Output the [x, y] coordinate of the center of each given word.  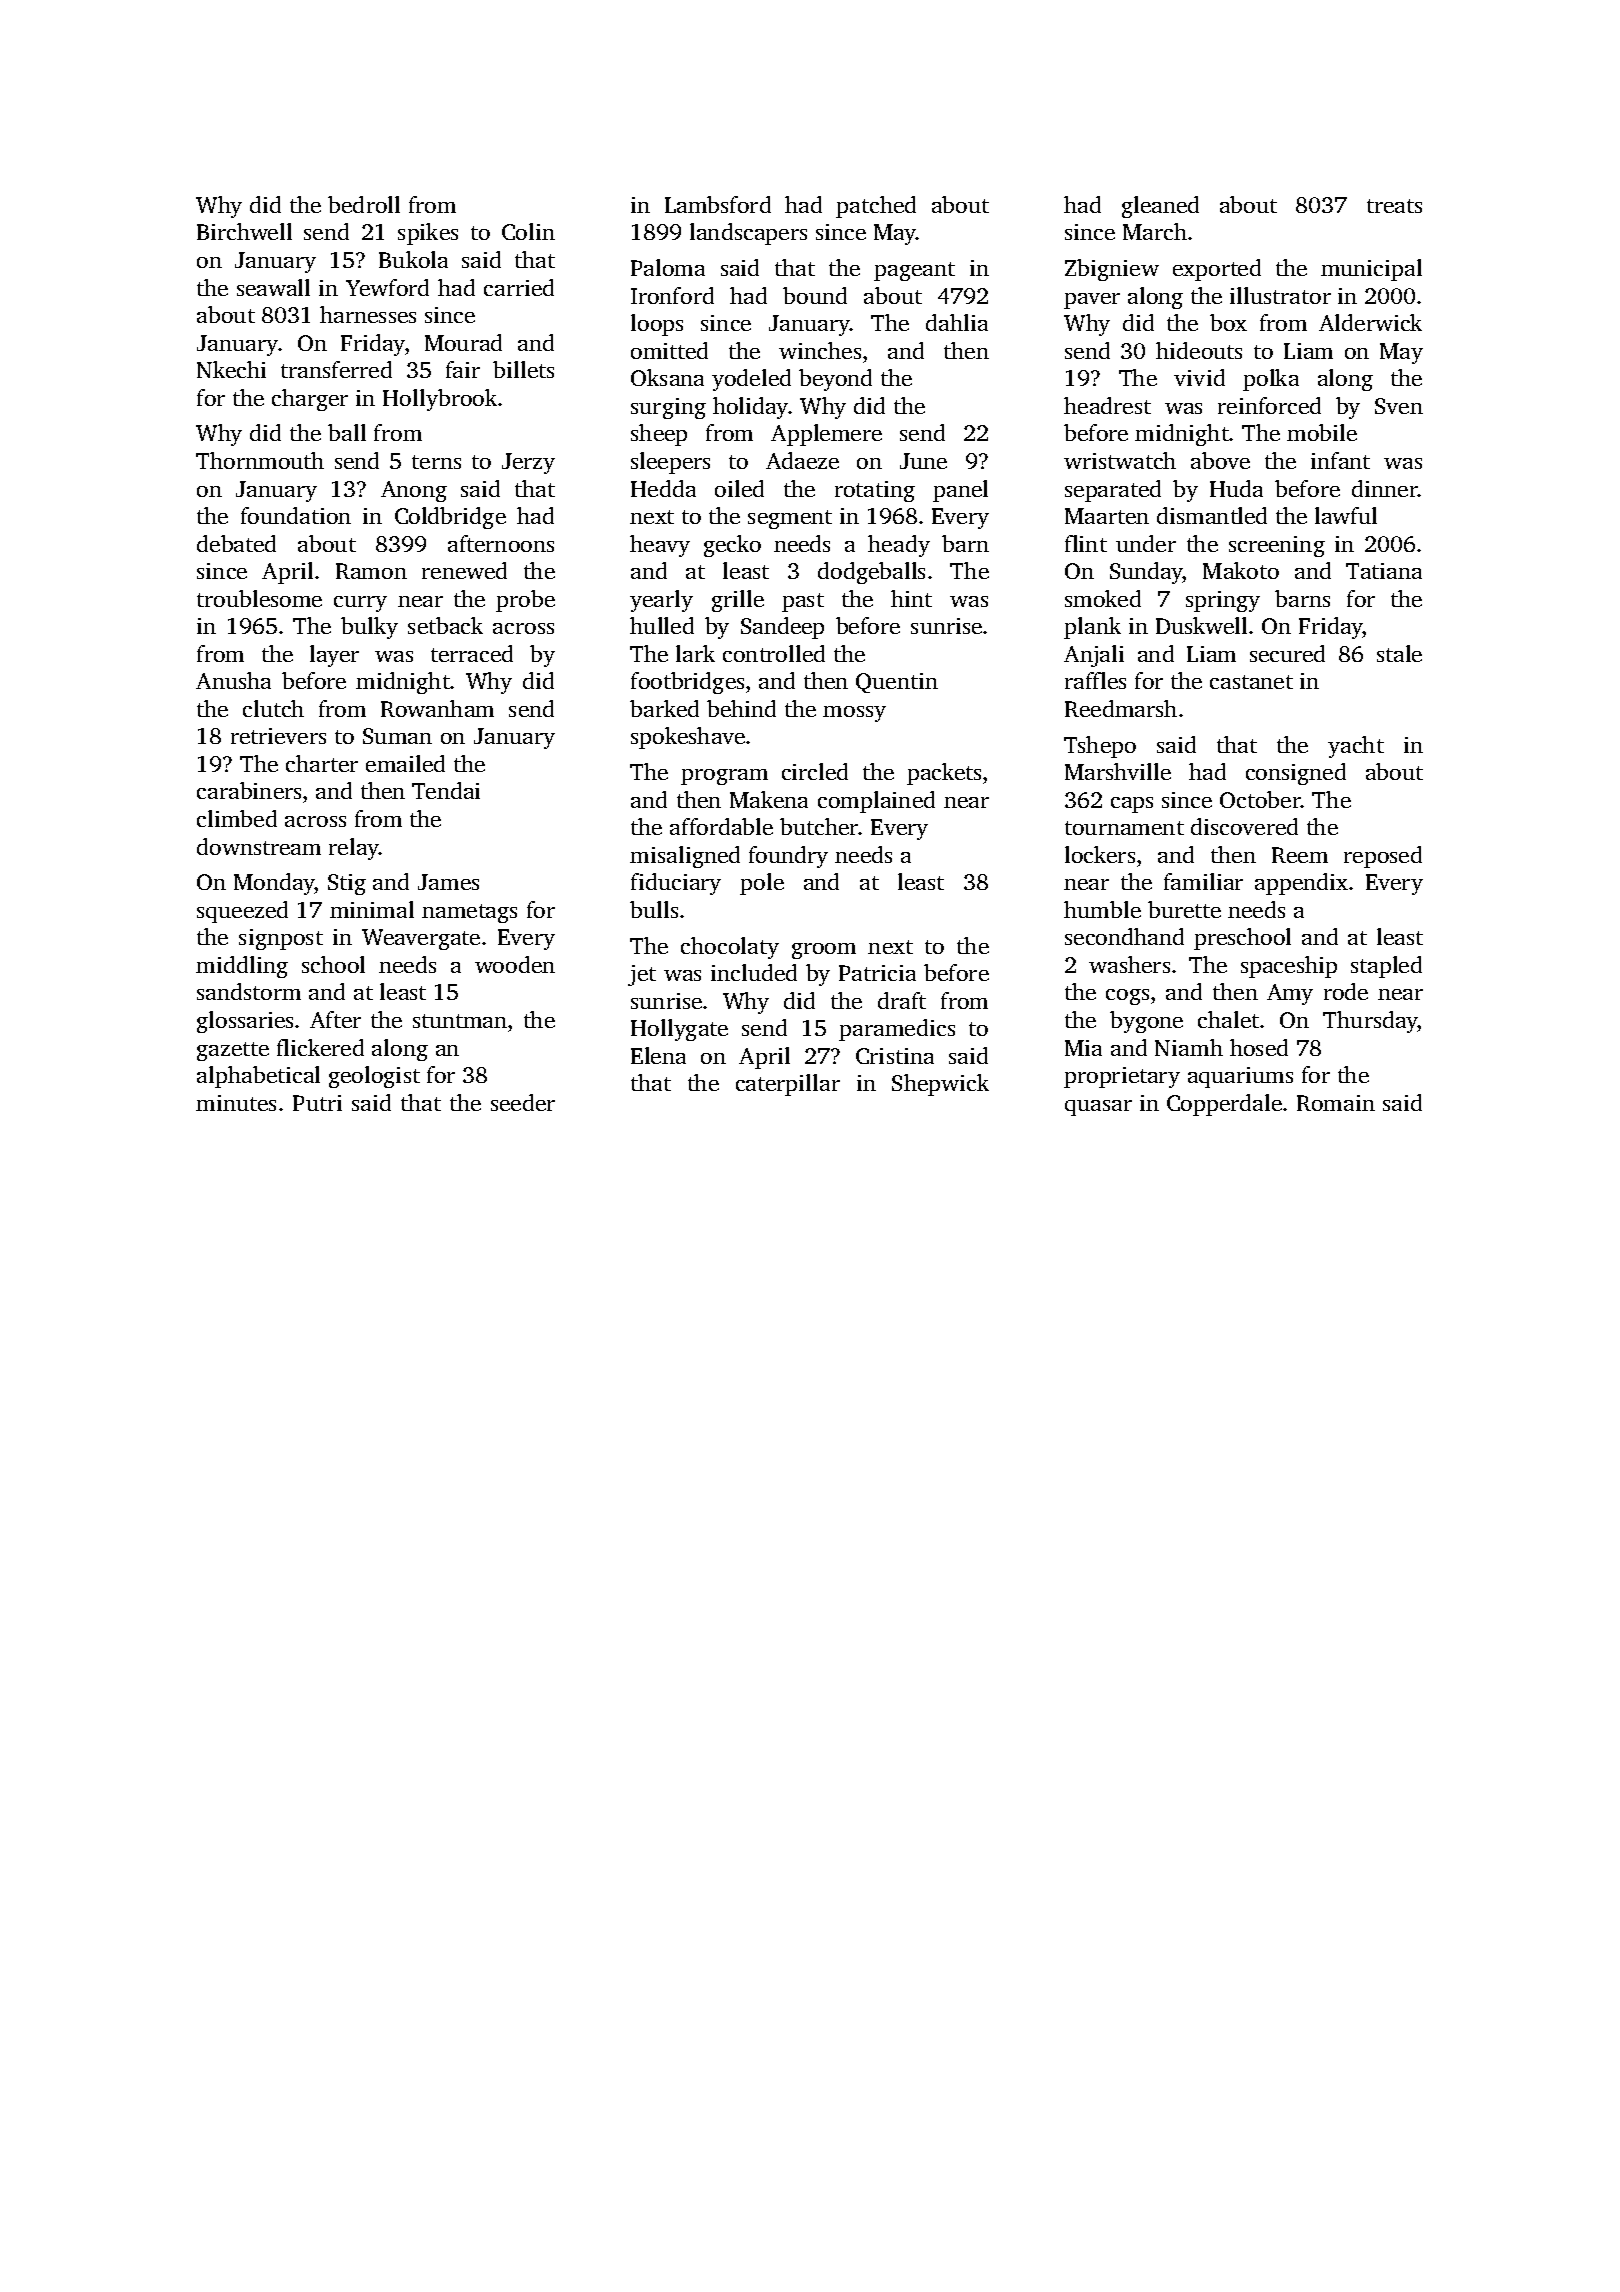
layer [334, 656]
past [803, 602]
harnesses [368, 314]
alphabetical [258, 1077]
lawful [1346, 515]
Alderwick [1370, 322]
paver [1092, 301]
